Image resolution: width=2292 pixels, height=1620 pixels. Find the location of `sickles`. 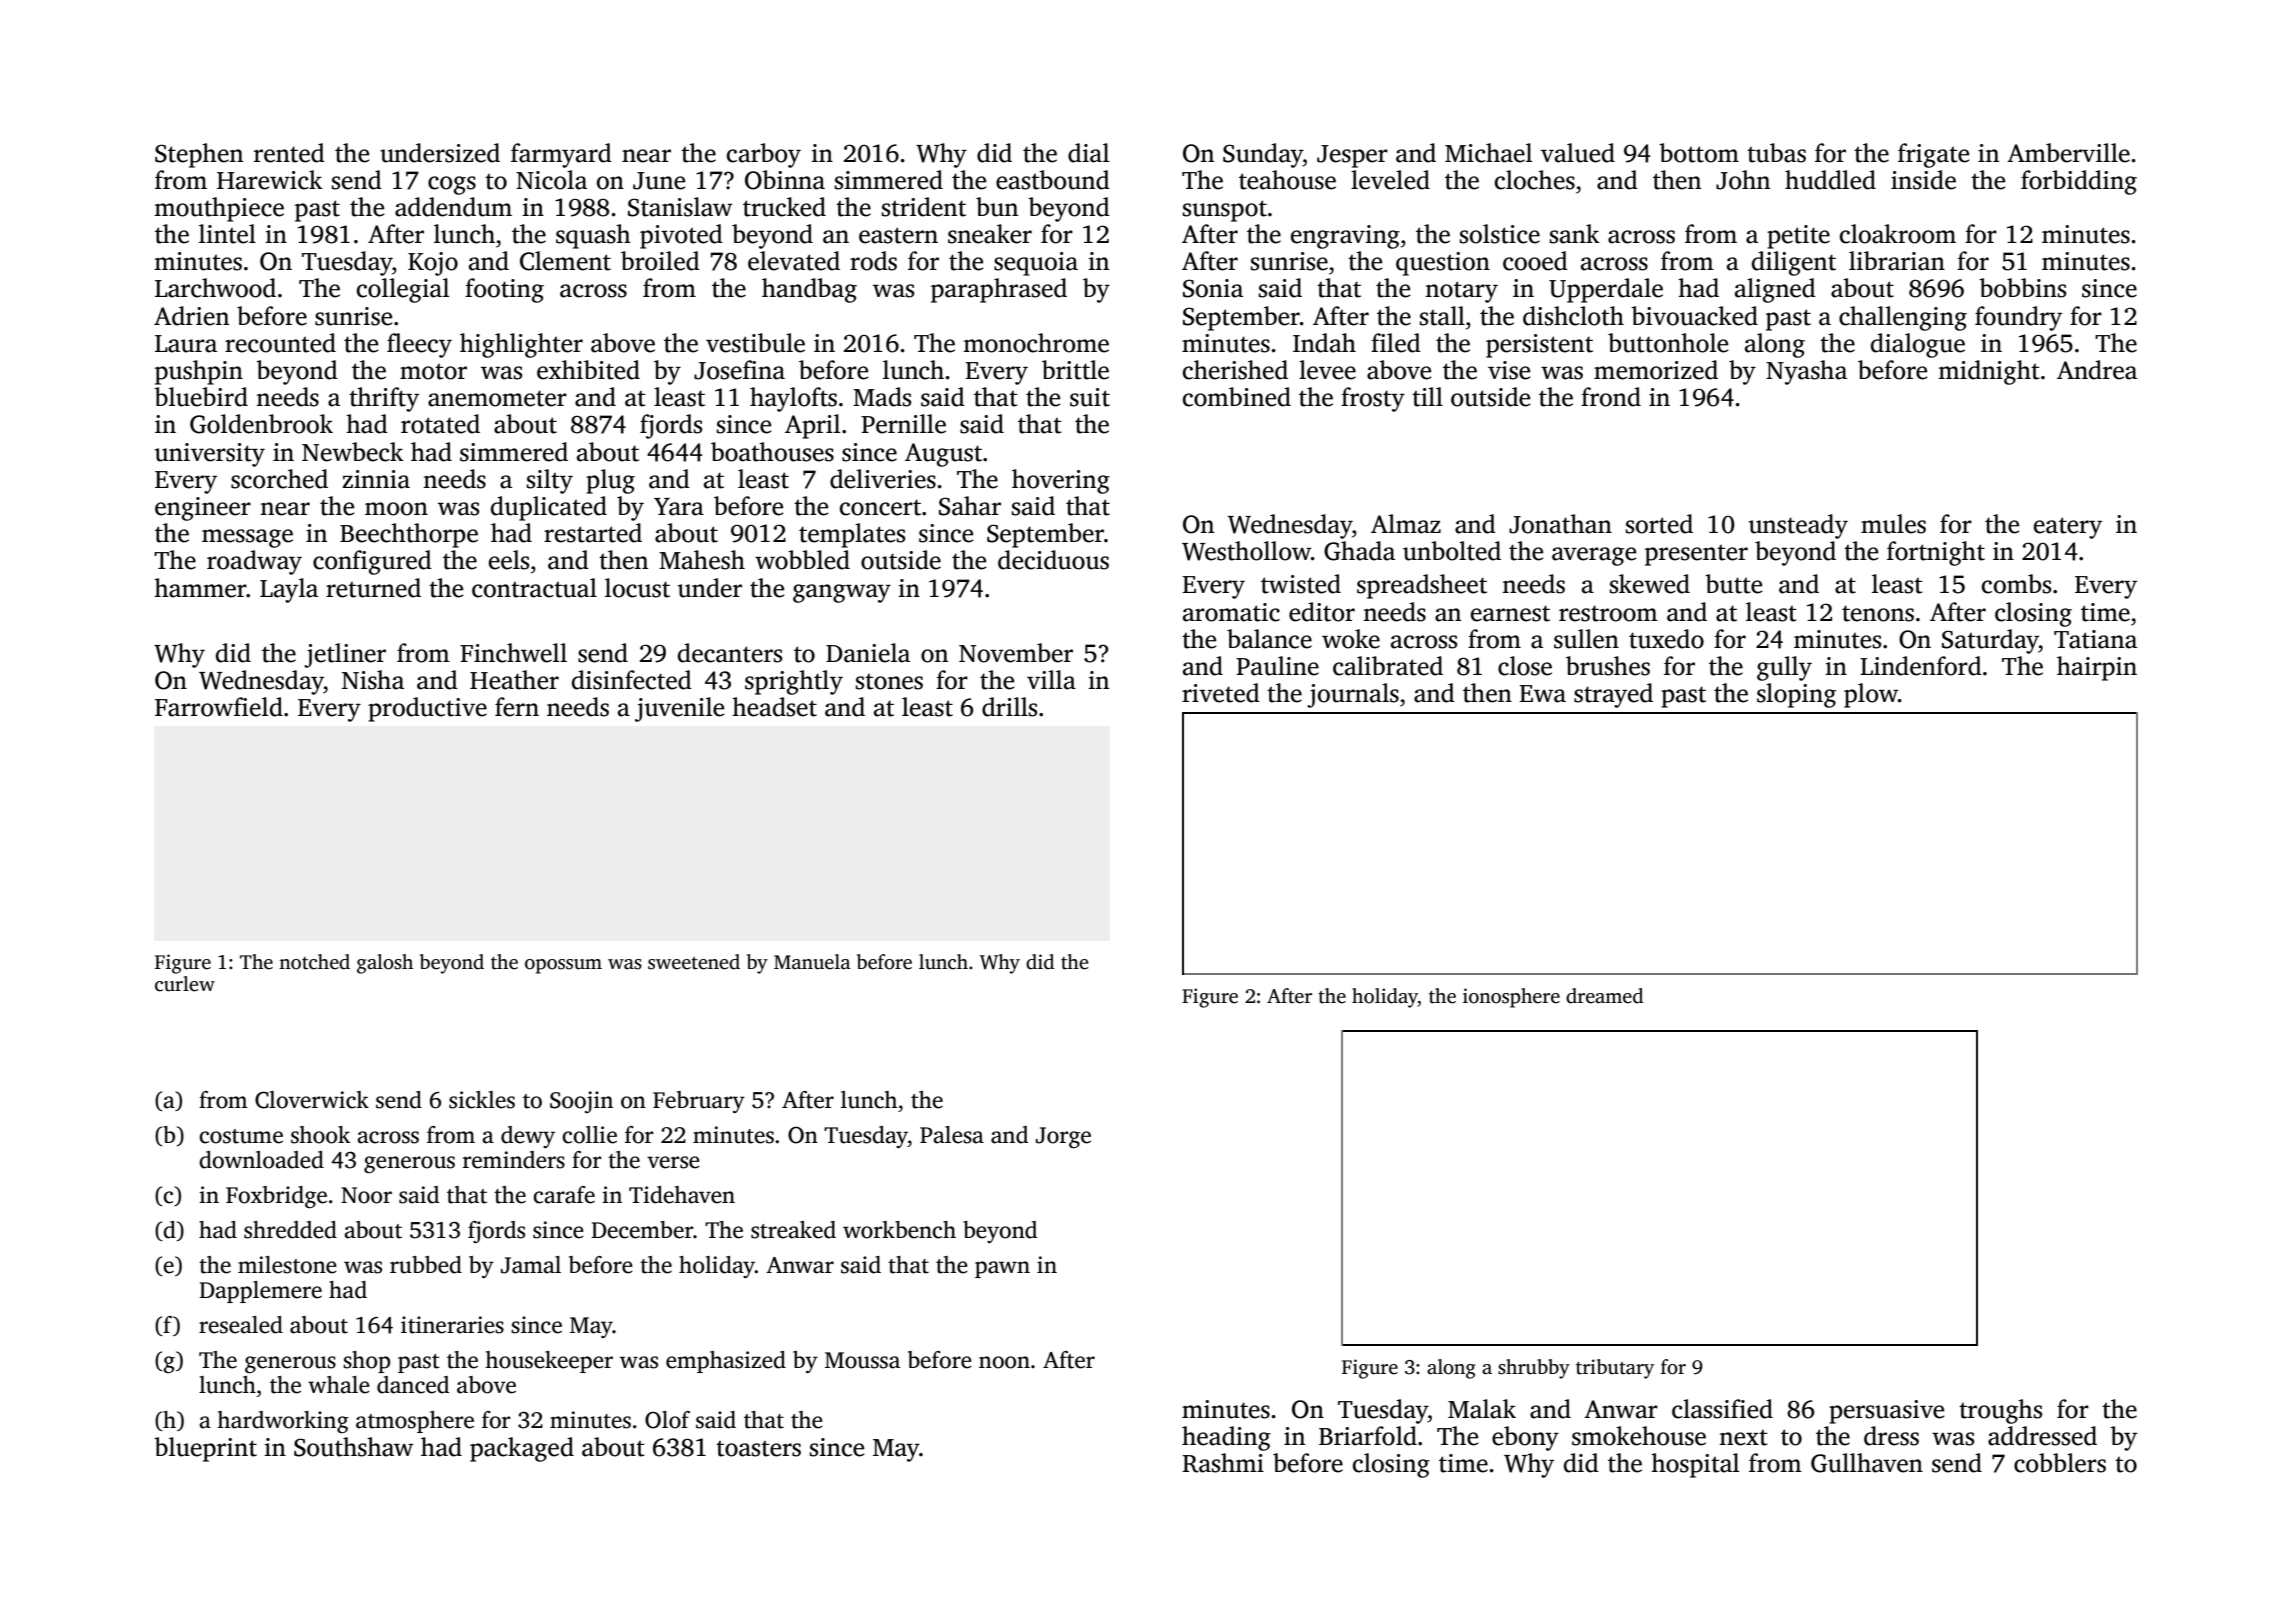

sickles is located at coordinates (482, 1100).
